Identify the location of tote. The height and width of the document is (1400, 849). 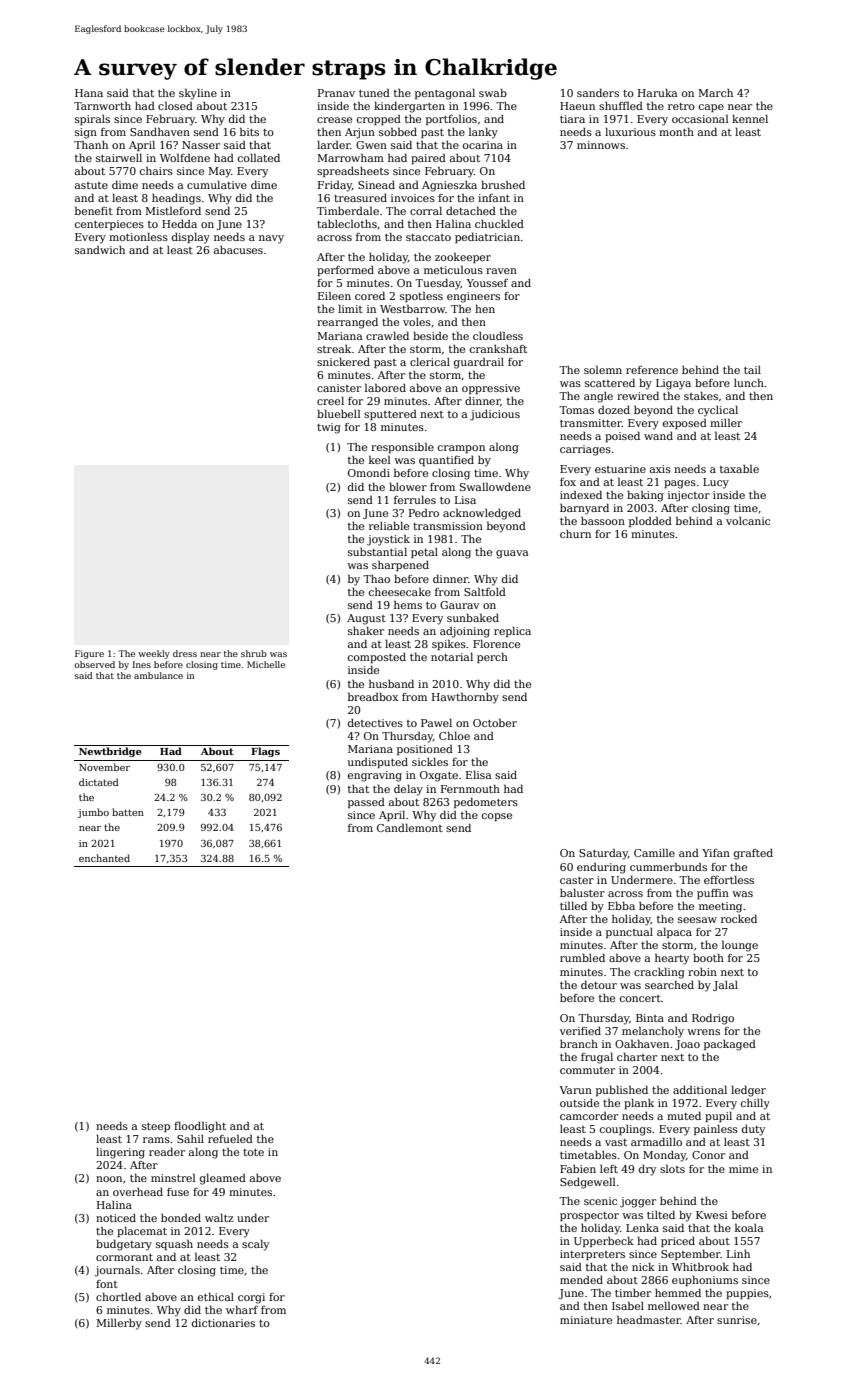
(253, 1152).
